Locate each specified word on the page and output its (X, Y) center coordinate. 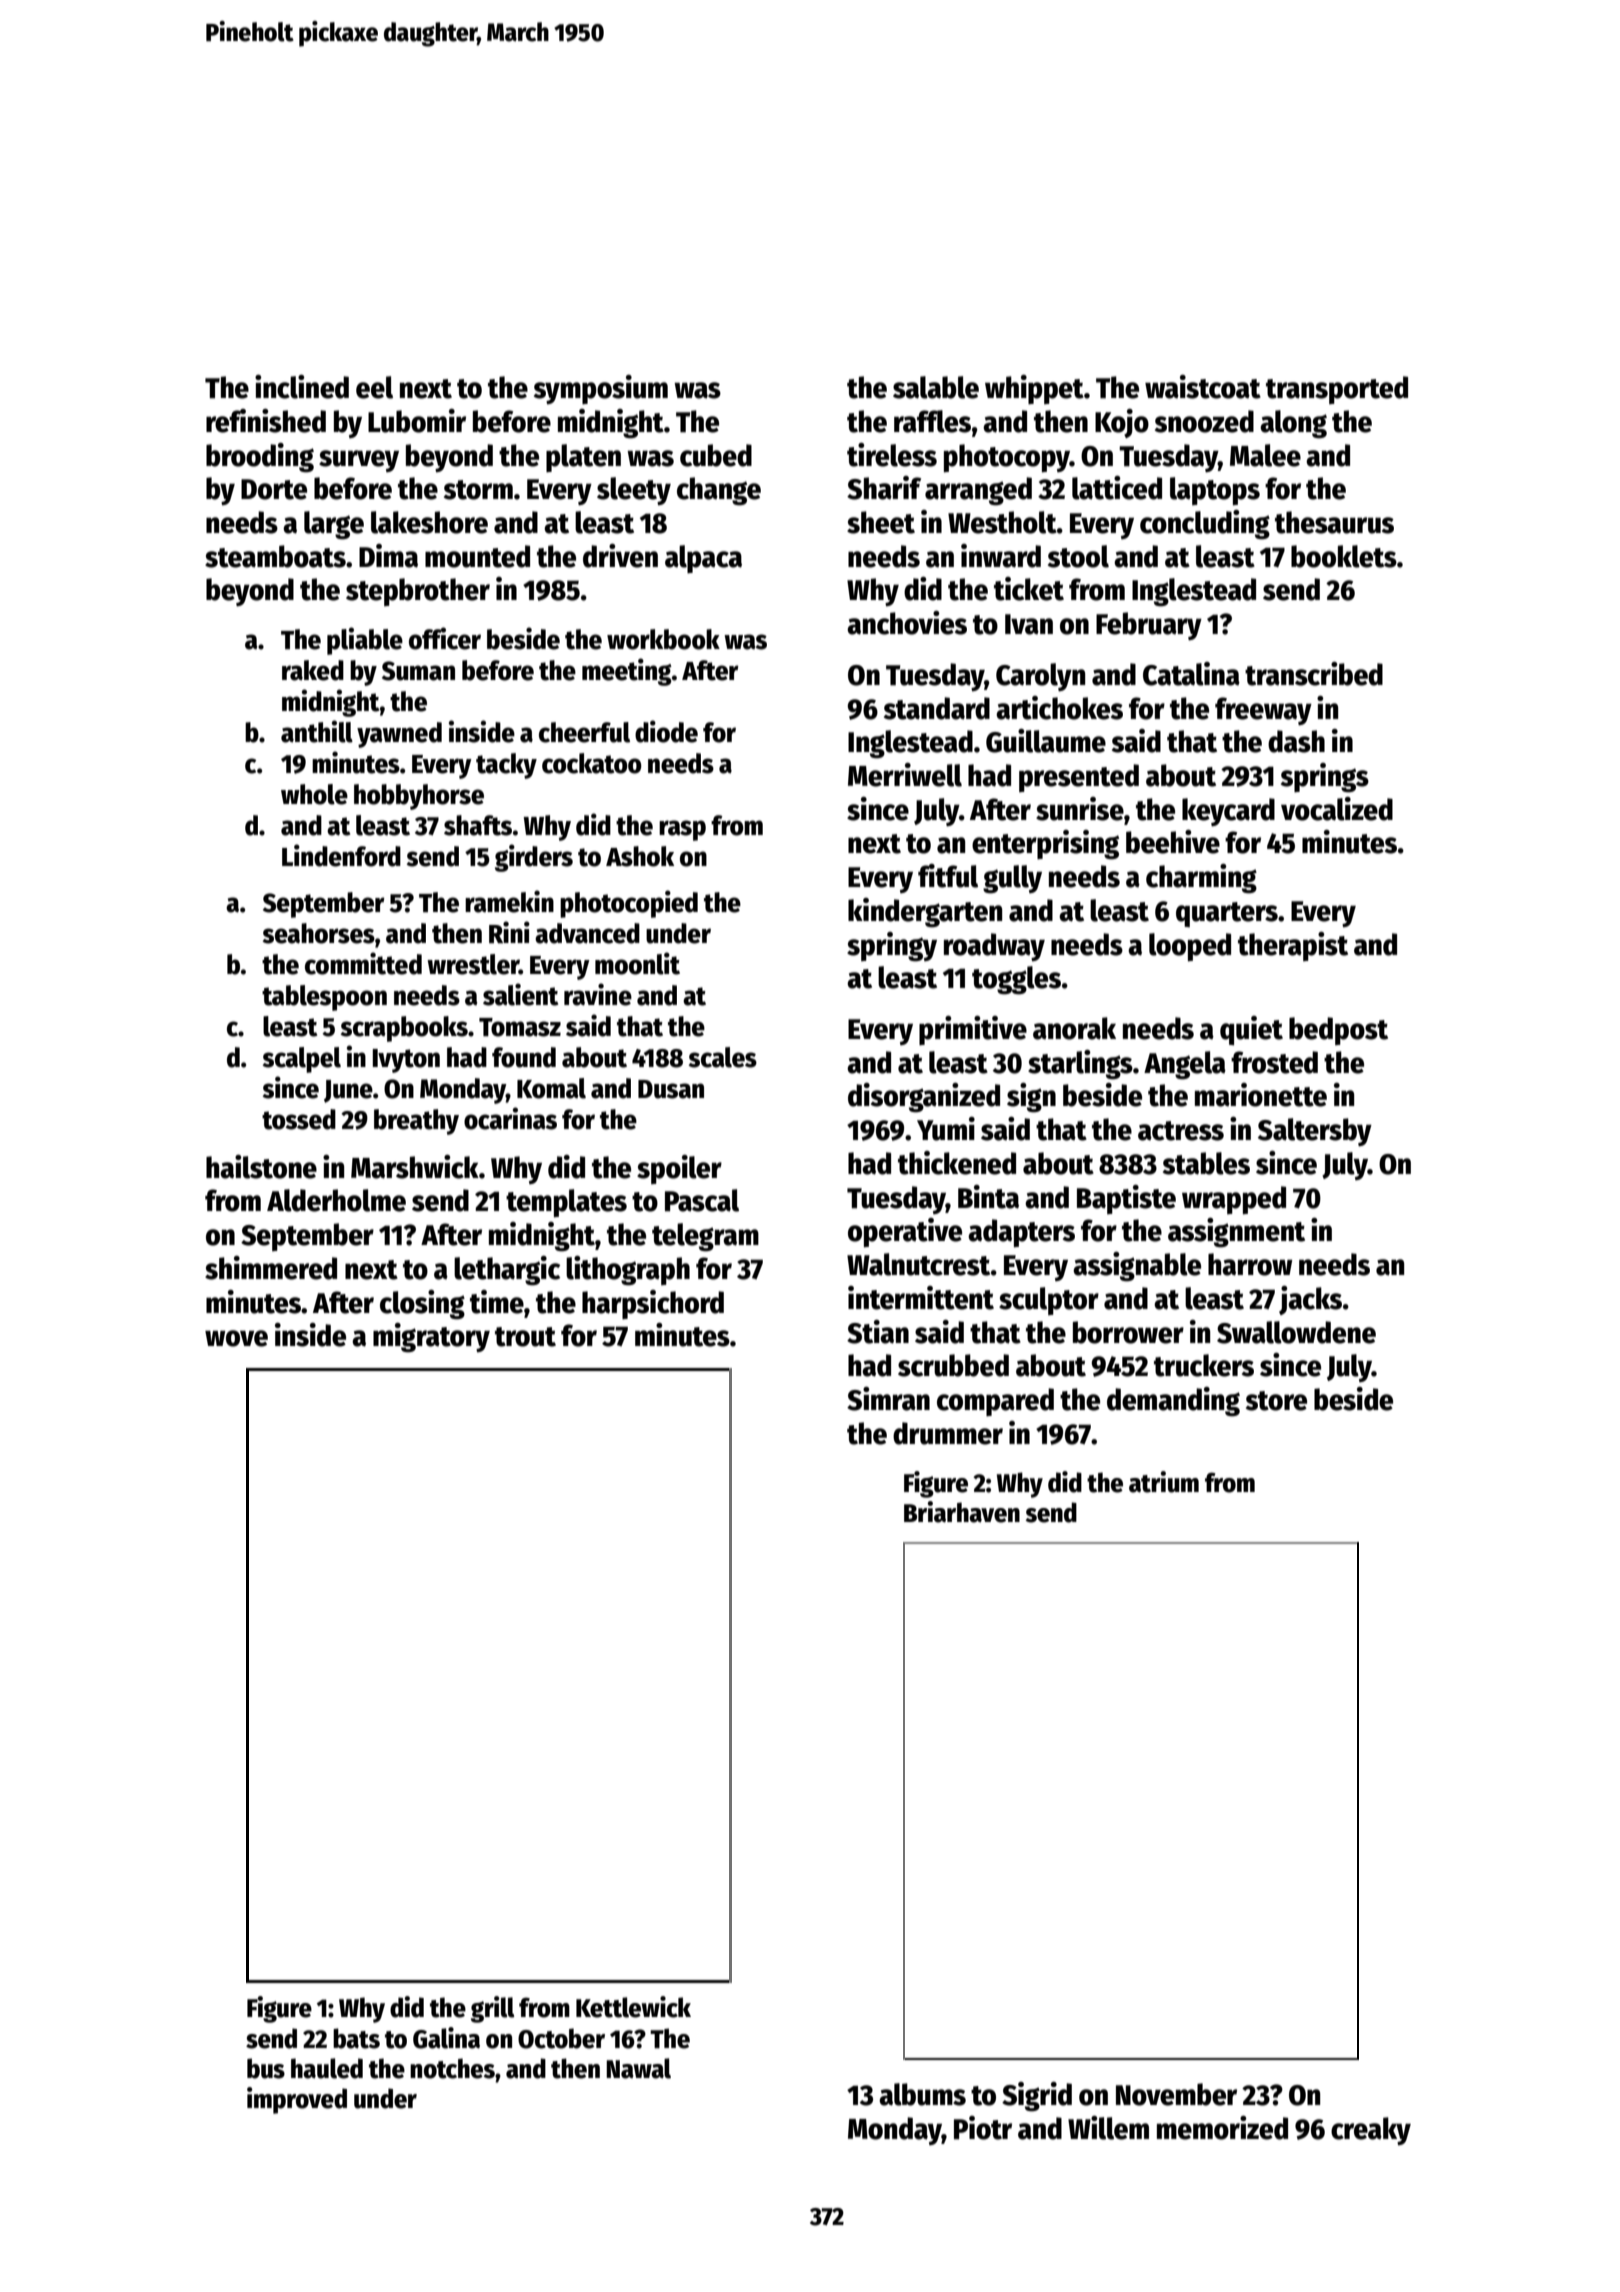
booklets (1344, 556)
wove (236, 1338)
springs (1325, 778)
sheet (881, 522)
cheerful (584, 732)
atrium (1164, 1482)
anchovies (907, 623)
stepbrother (418, 592)
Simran (888, 1399)
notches (452, 2068)
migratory (431, 1338)
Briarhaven (962, 1512)
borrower (1128, 1332)
